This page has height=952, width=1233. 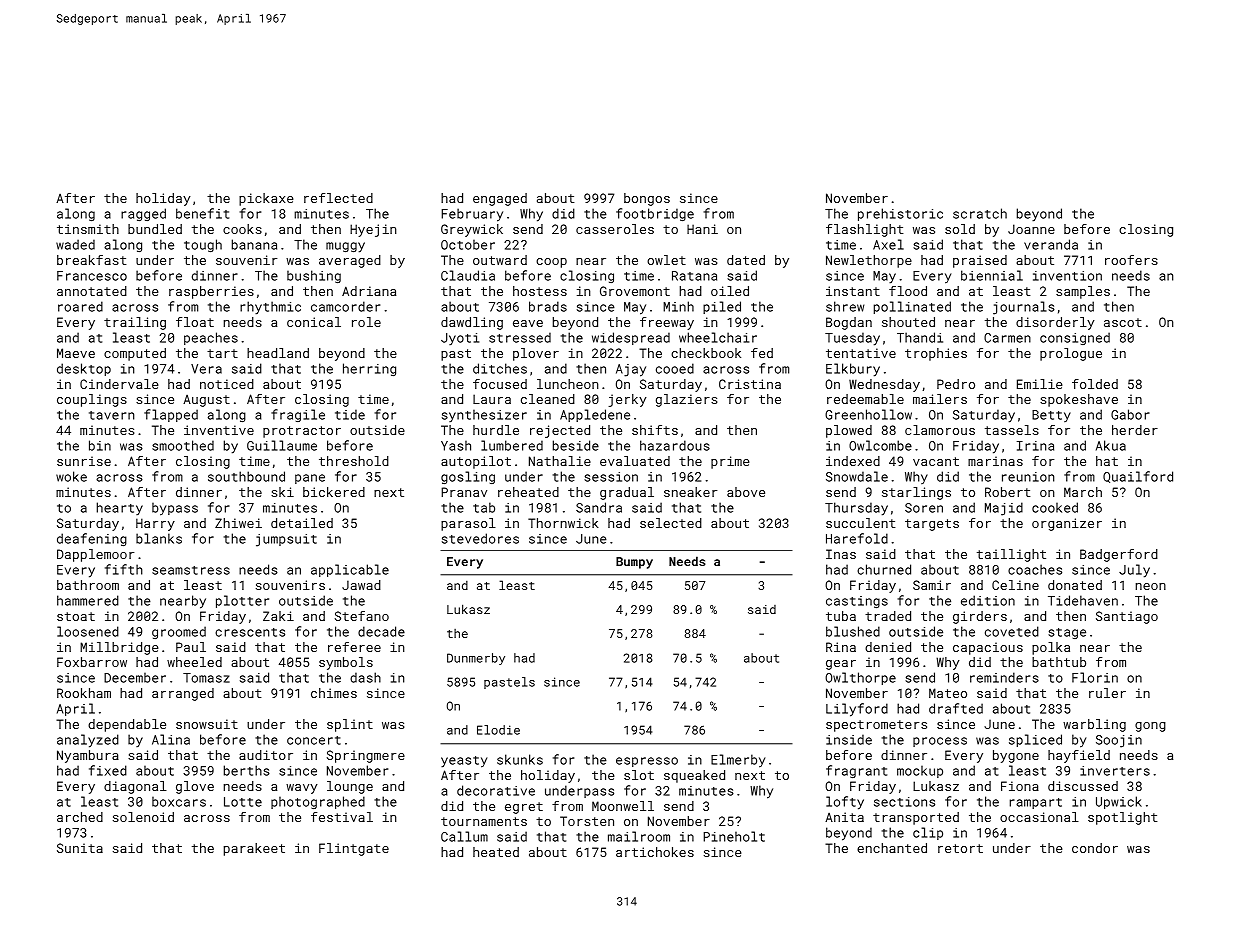 What do you see at coordinates (567, 384) in the page?
I see `luncheon` at bounding box center [567, 384].
